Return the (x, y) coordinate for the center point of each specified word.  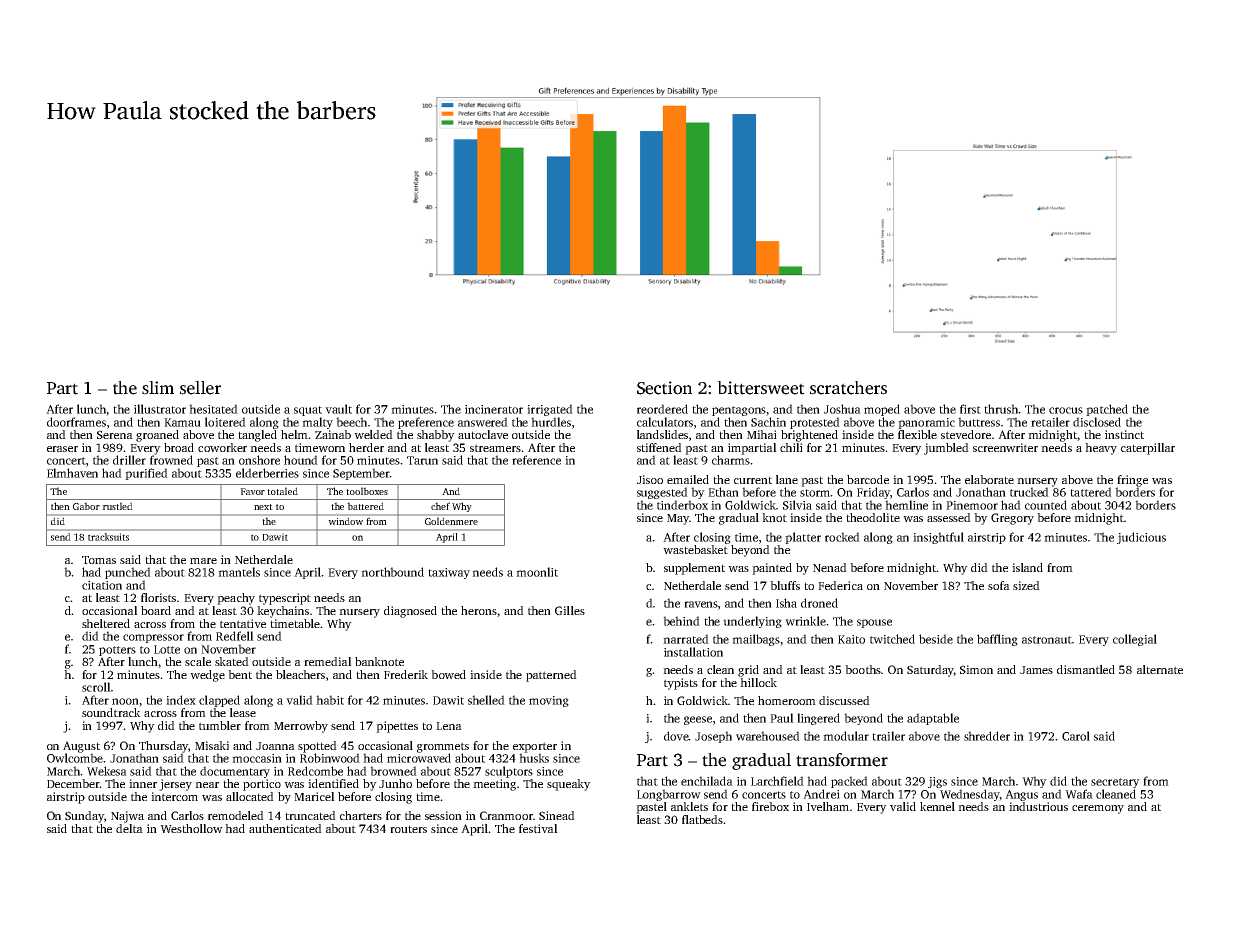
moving (549, 701)
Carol (1076, 736)
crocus (1066, 410)
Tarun (422, 460)
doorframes (76, 422)
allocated (250, 796)
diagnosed (410, 612)
